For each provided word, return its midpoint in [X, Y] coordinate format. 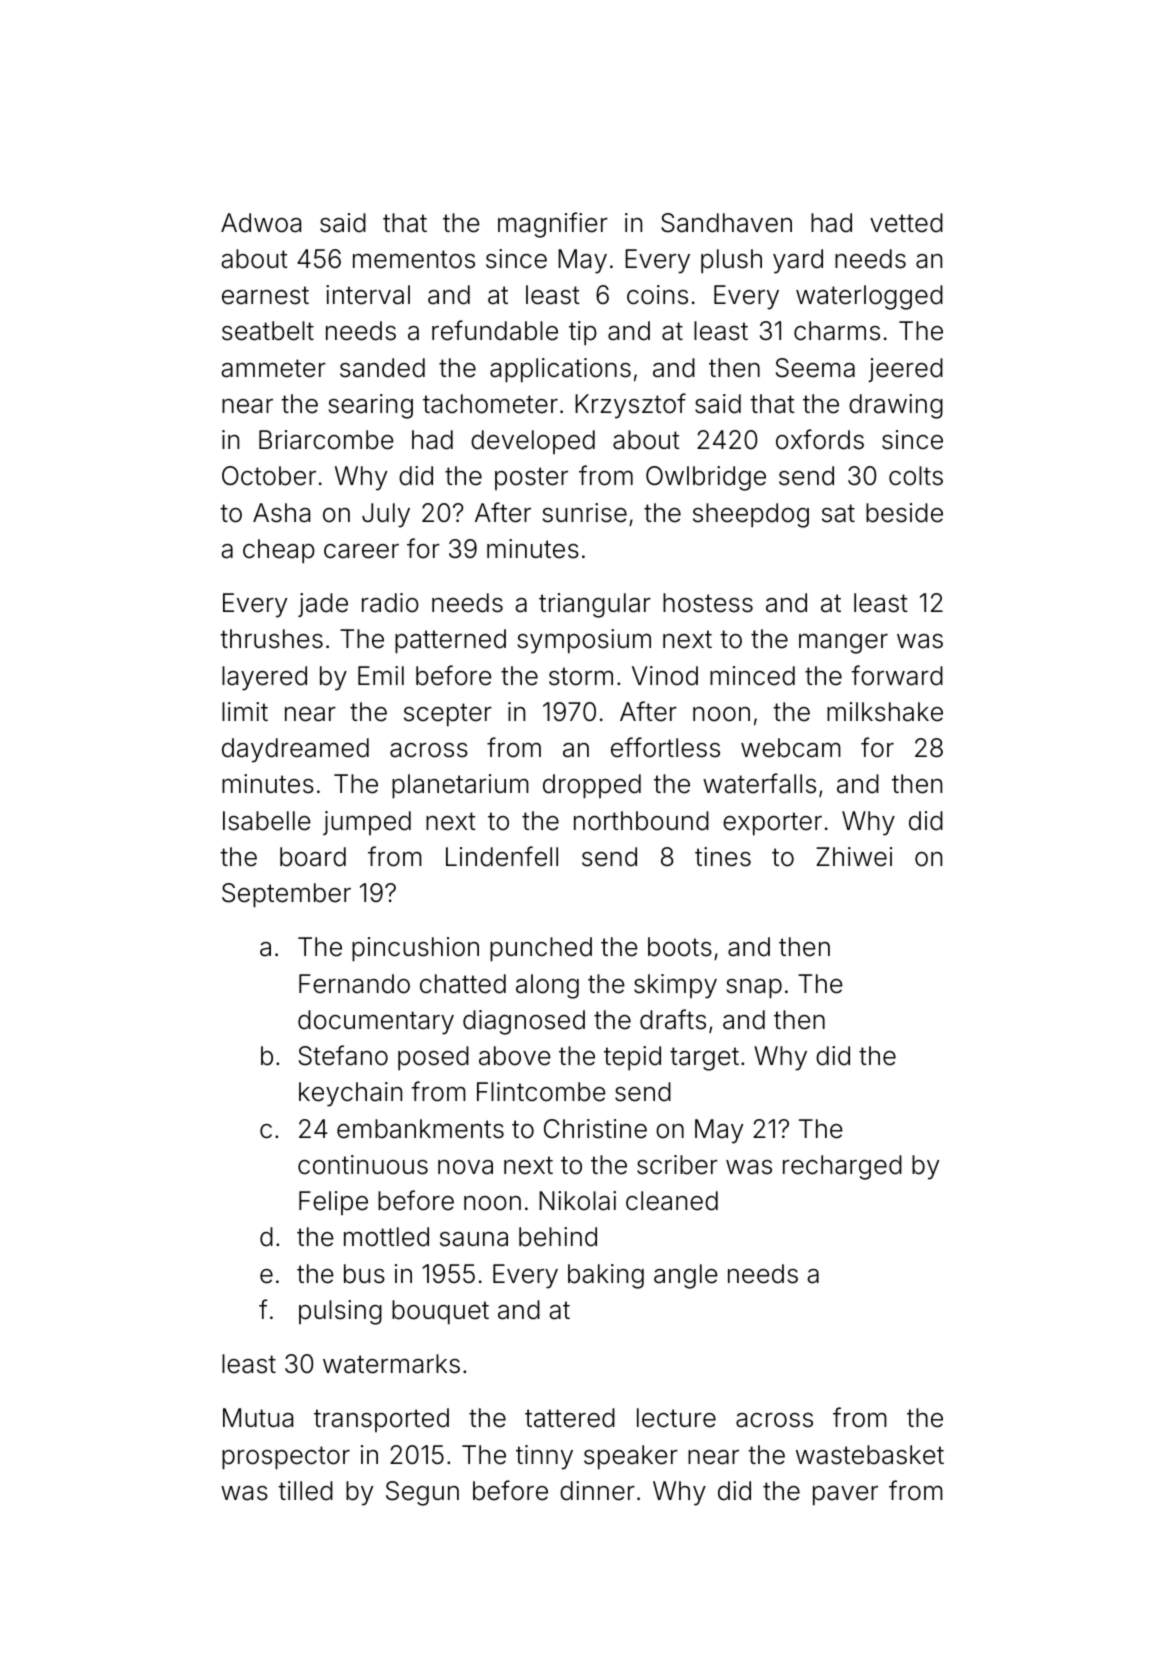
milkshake [885, 712]
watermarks [391, 1364]
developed [533, 442]
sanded [382, 368]
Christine [595, 1129]
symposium [584, 641]
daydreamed [295, 750]
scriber [677, 1165]
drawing [896, 406]
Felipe [333, 1203]
